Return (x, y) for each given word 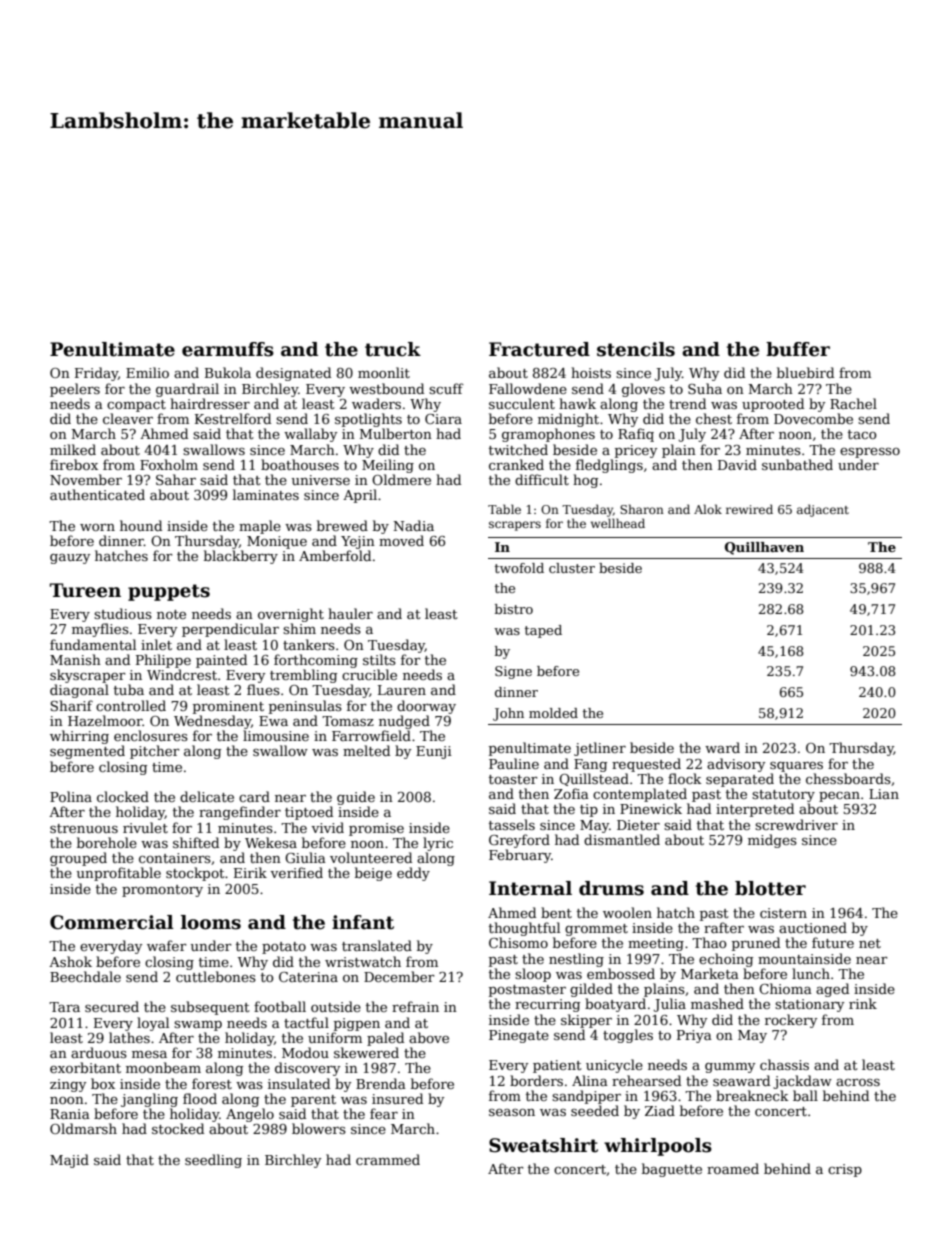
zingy (68, 1085)
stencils (636, 349)
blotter (770, 888)
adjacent (823, 510)
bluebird (805, 372)
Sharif (71, 705)
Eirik (250, 872)
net (870, 943)
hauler (350, 613)
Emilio (147, 372)
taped (543, 631)
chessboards (848, 778)
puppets (169, 592)
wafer (167, 945)
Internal (530, 888)
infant (363, 922)
